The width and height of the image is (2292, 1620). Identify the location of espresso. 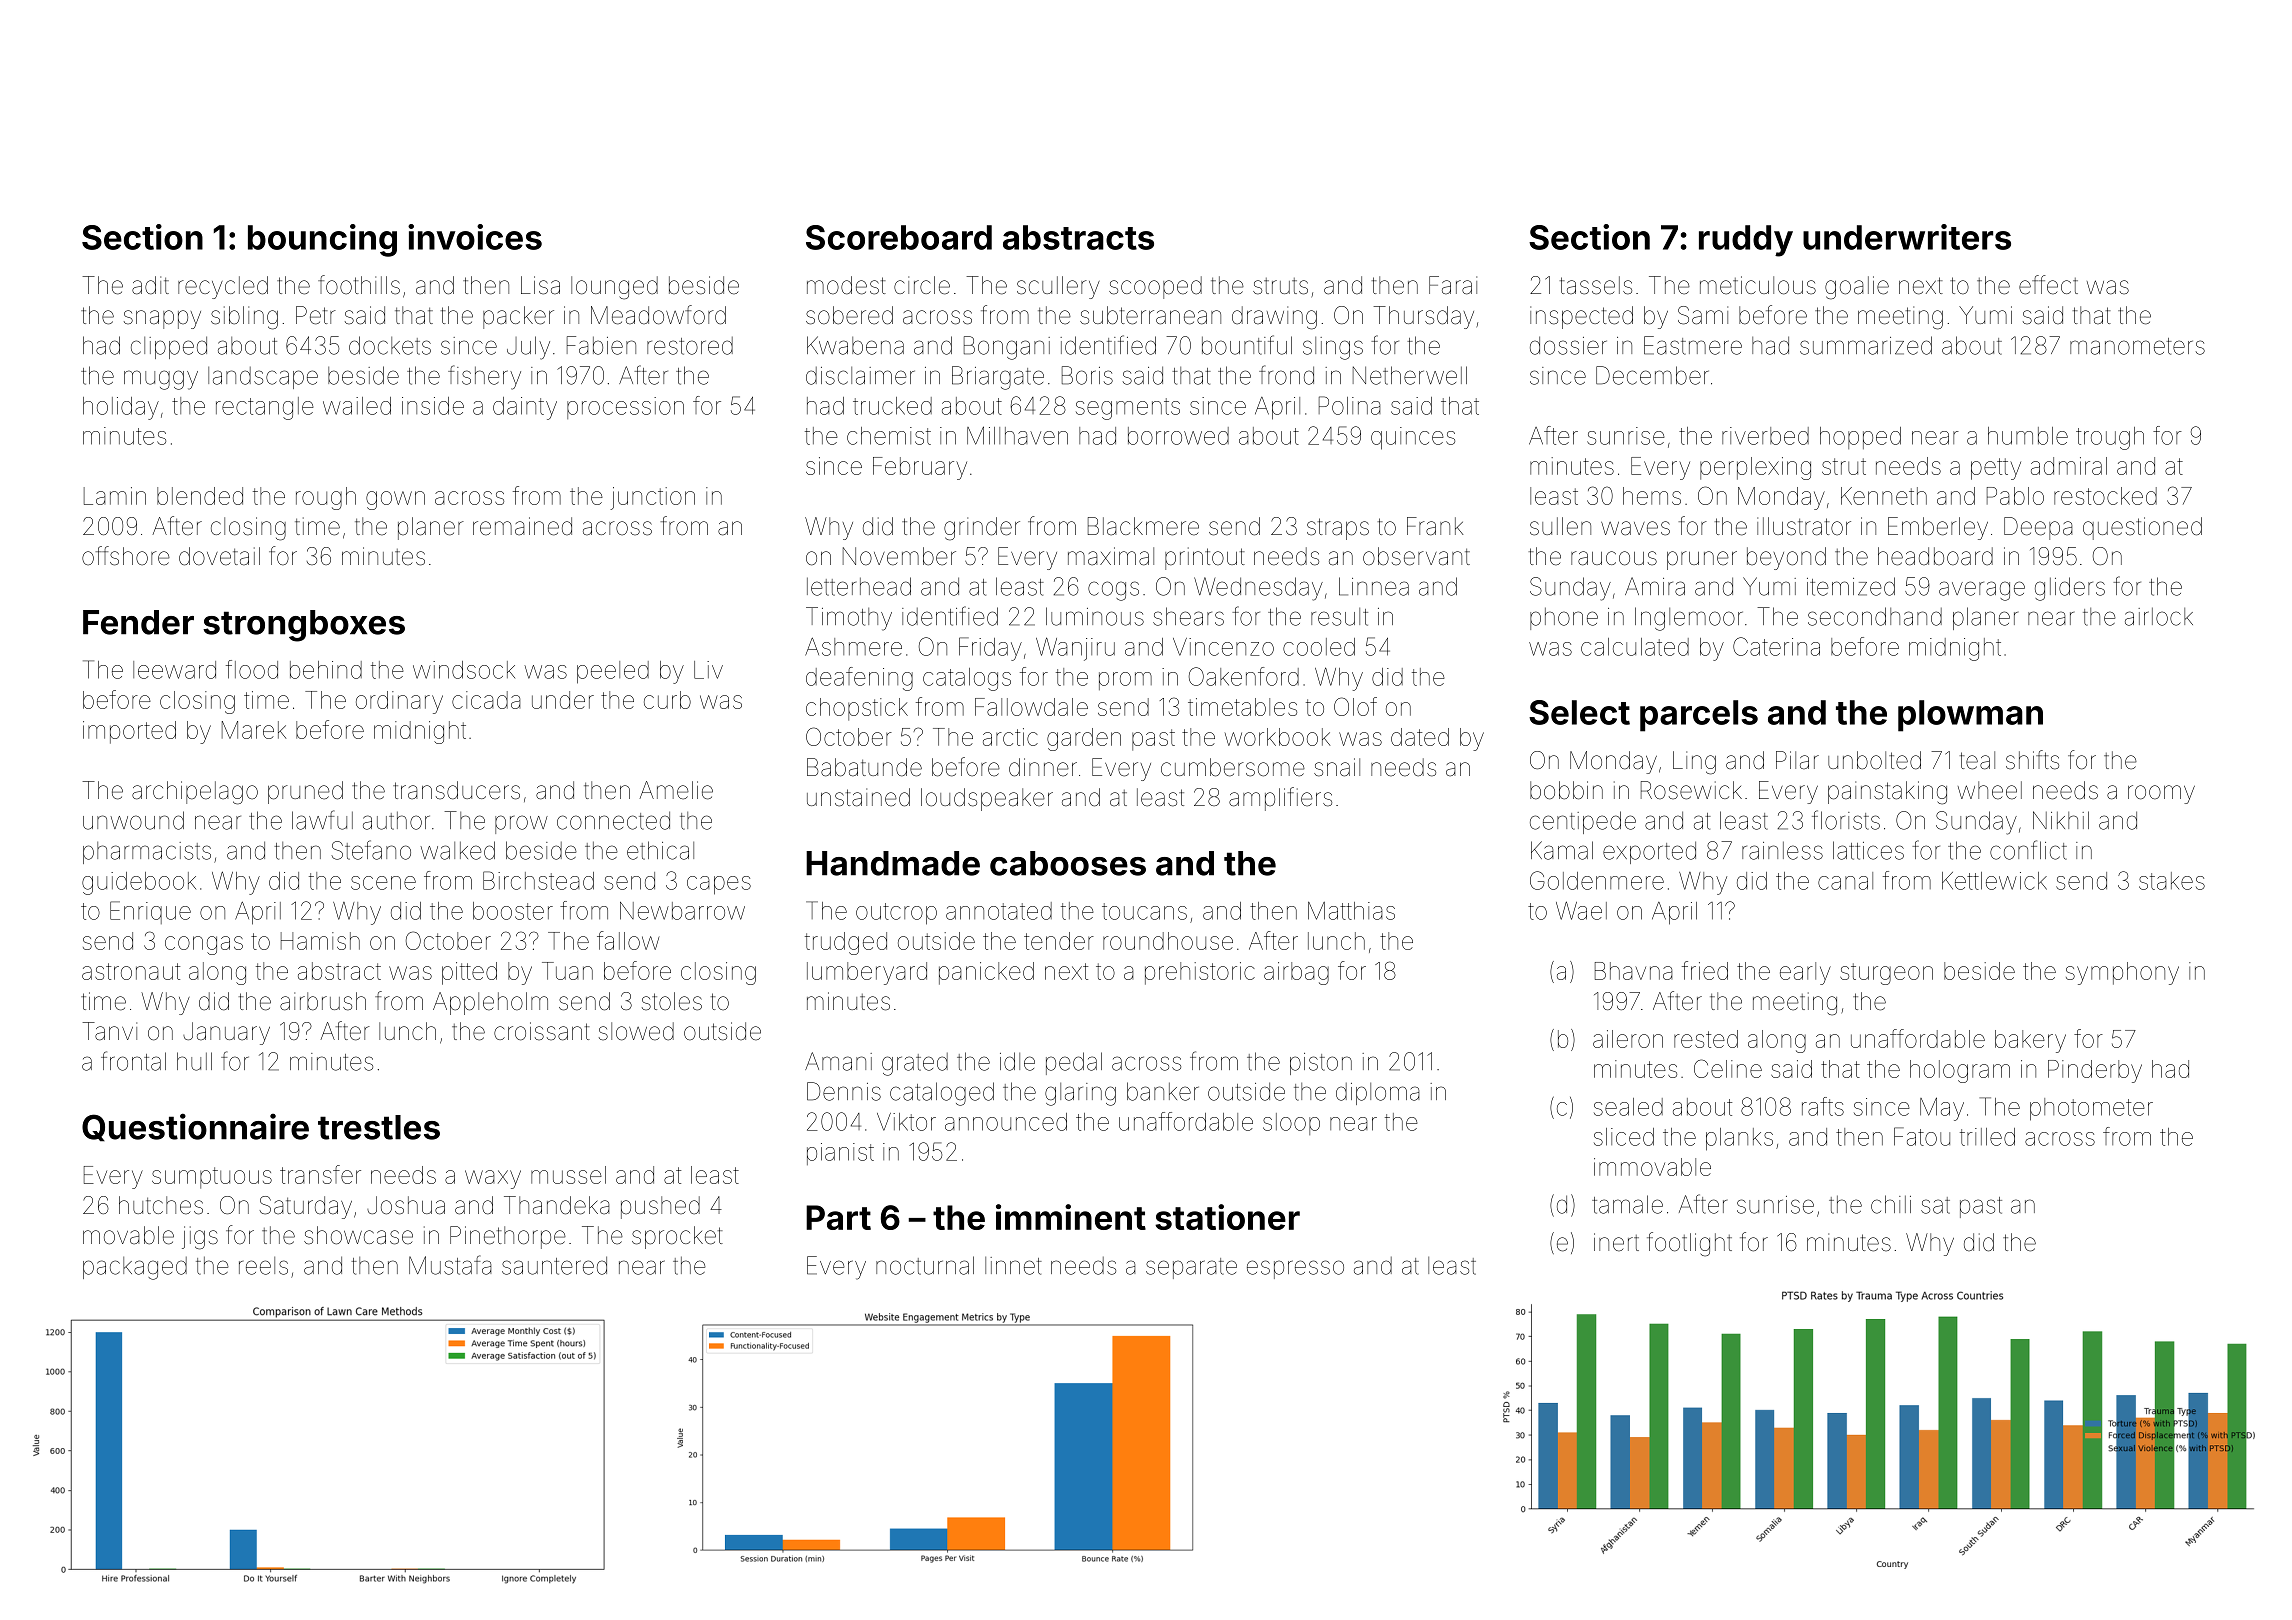
(1295, 1269).
